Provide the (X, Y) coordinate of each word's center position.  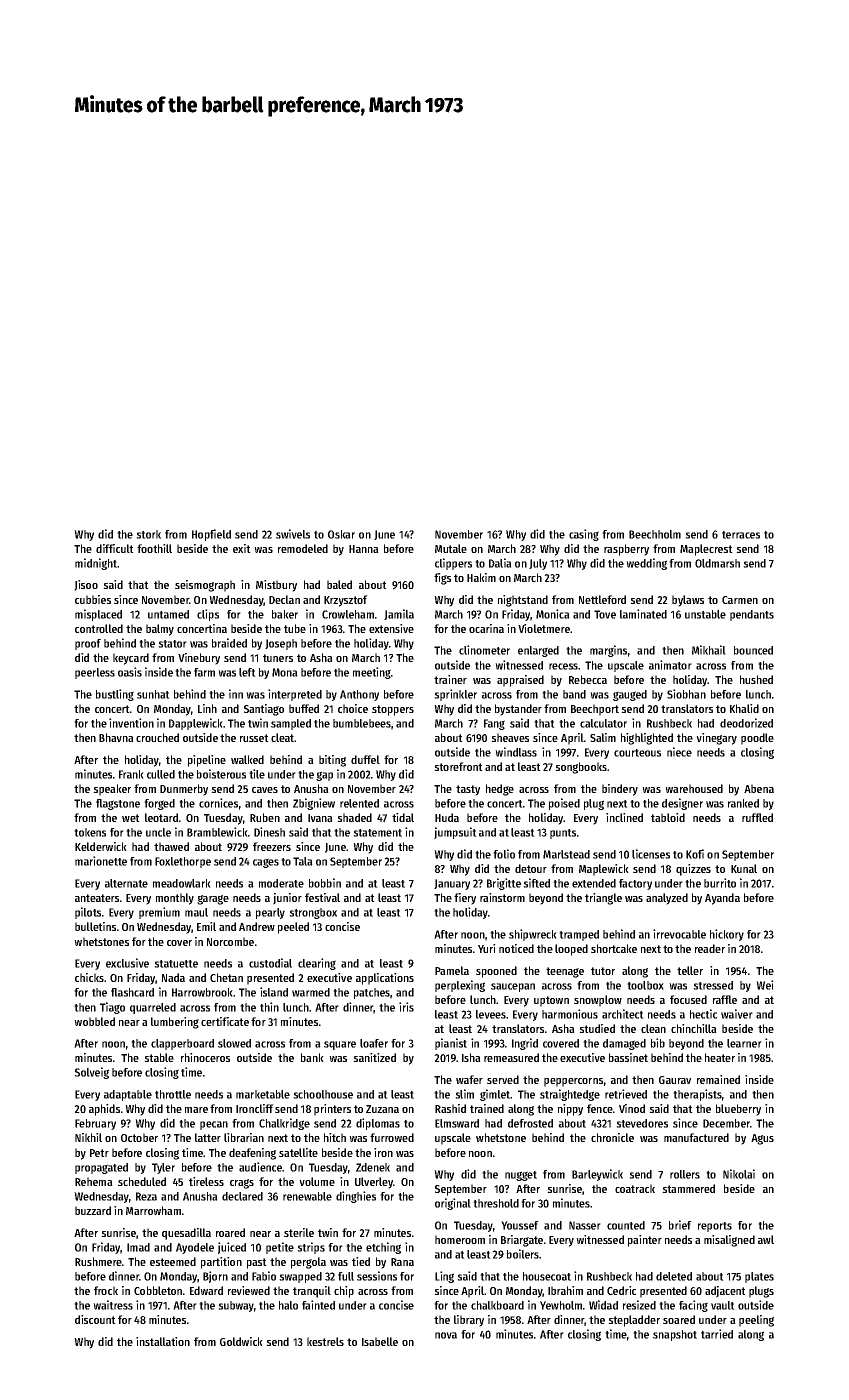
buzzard (93, 1210)
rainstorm (502, 897)
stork (148, 534)
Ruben (265, 817)
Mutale (451, 548)
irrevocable (679, 934)
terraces (741, 535)
